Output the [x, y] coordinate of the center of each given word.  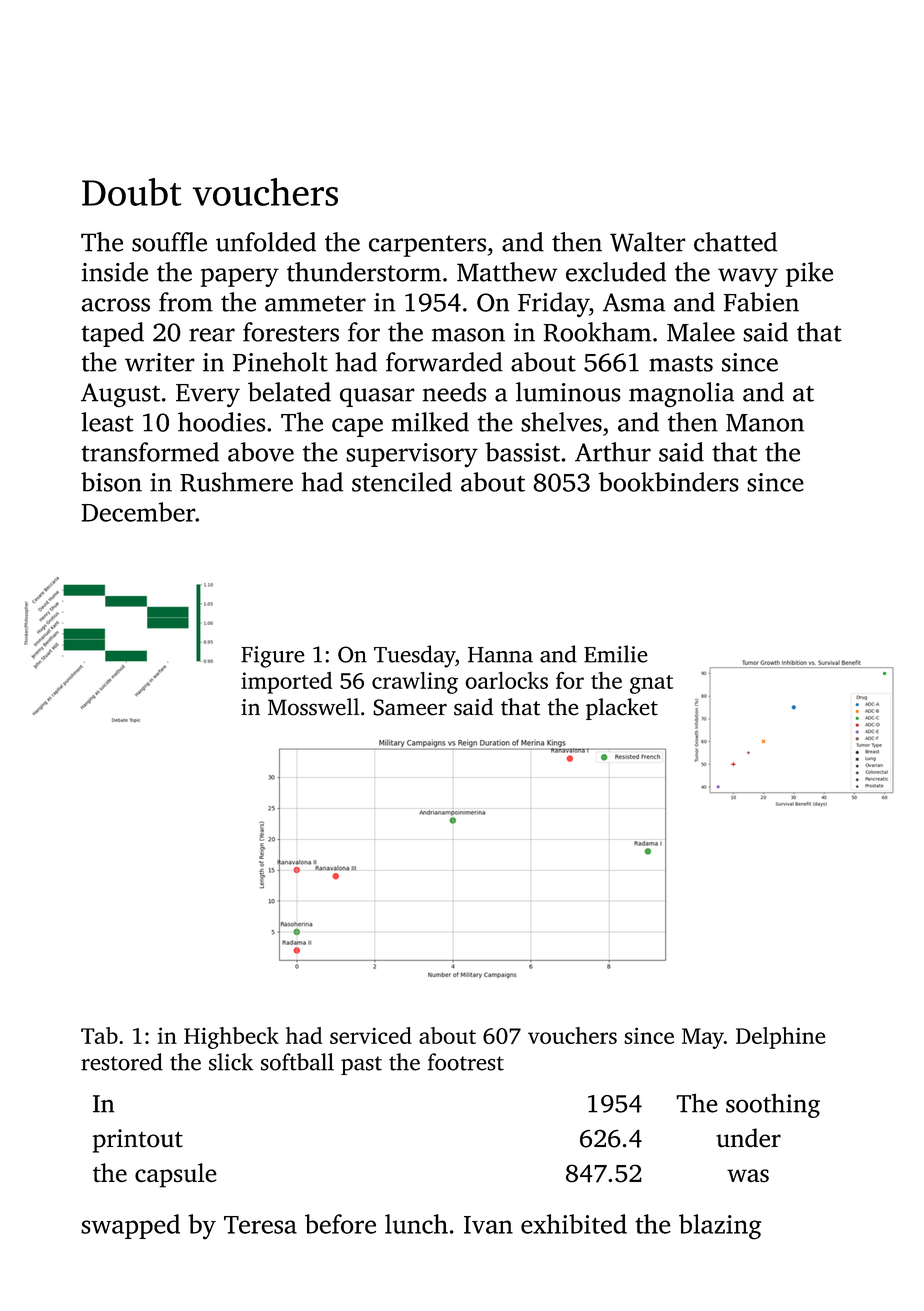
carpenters [427, 246]
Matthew [507, 272]
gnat [651, 684]
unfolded [266, 242]
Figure [273, 657]
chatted [735, 242]
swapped [130, 1226]
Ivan [488, 1225]
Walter [648, 242]
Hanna [500, 655]
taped [113, 334]
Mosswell [313, 707]
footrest [466, 1062]
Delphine [780, 1038]
